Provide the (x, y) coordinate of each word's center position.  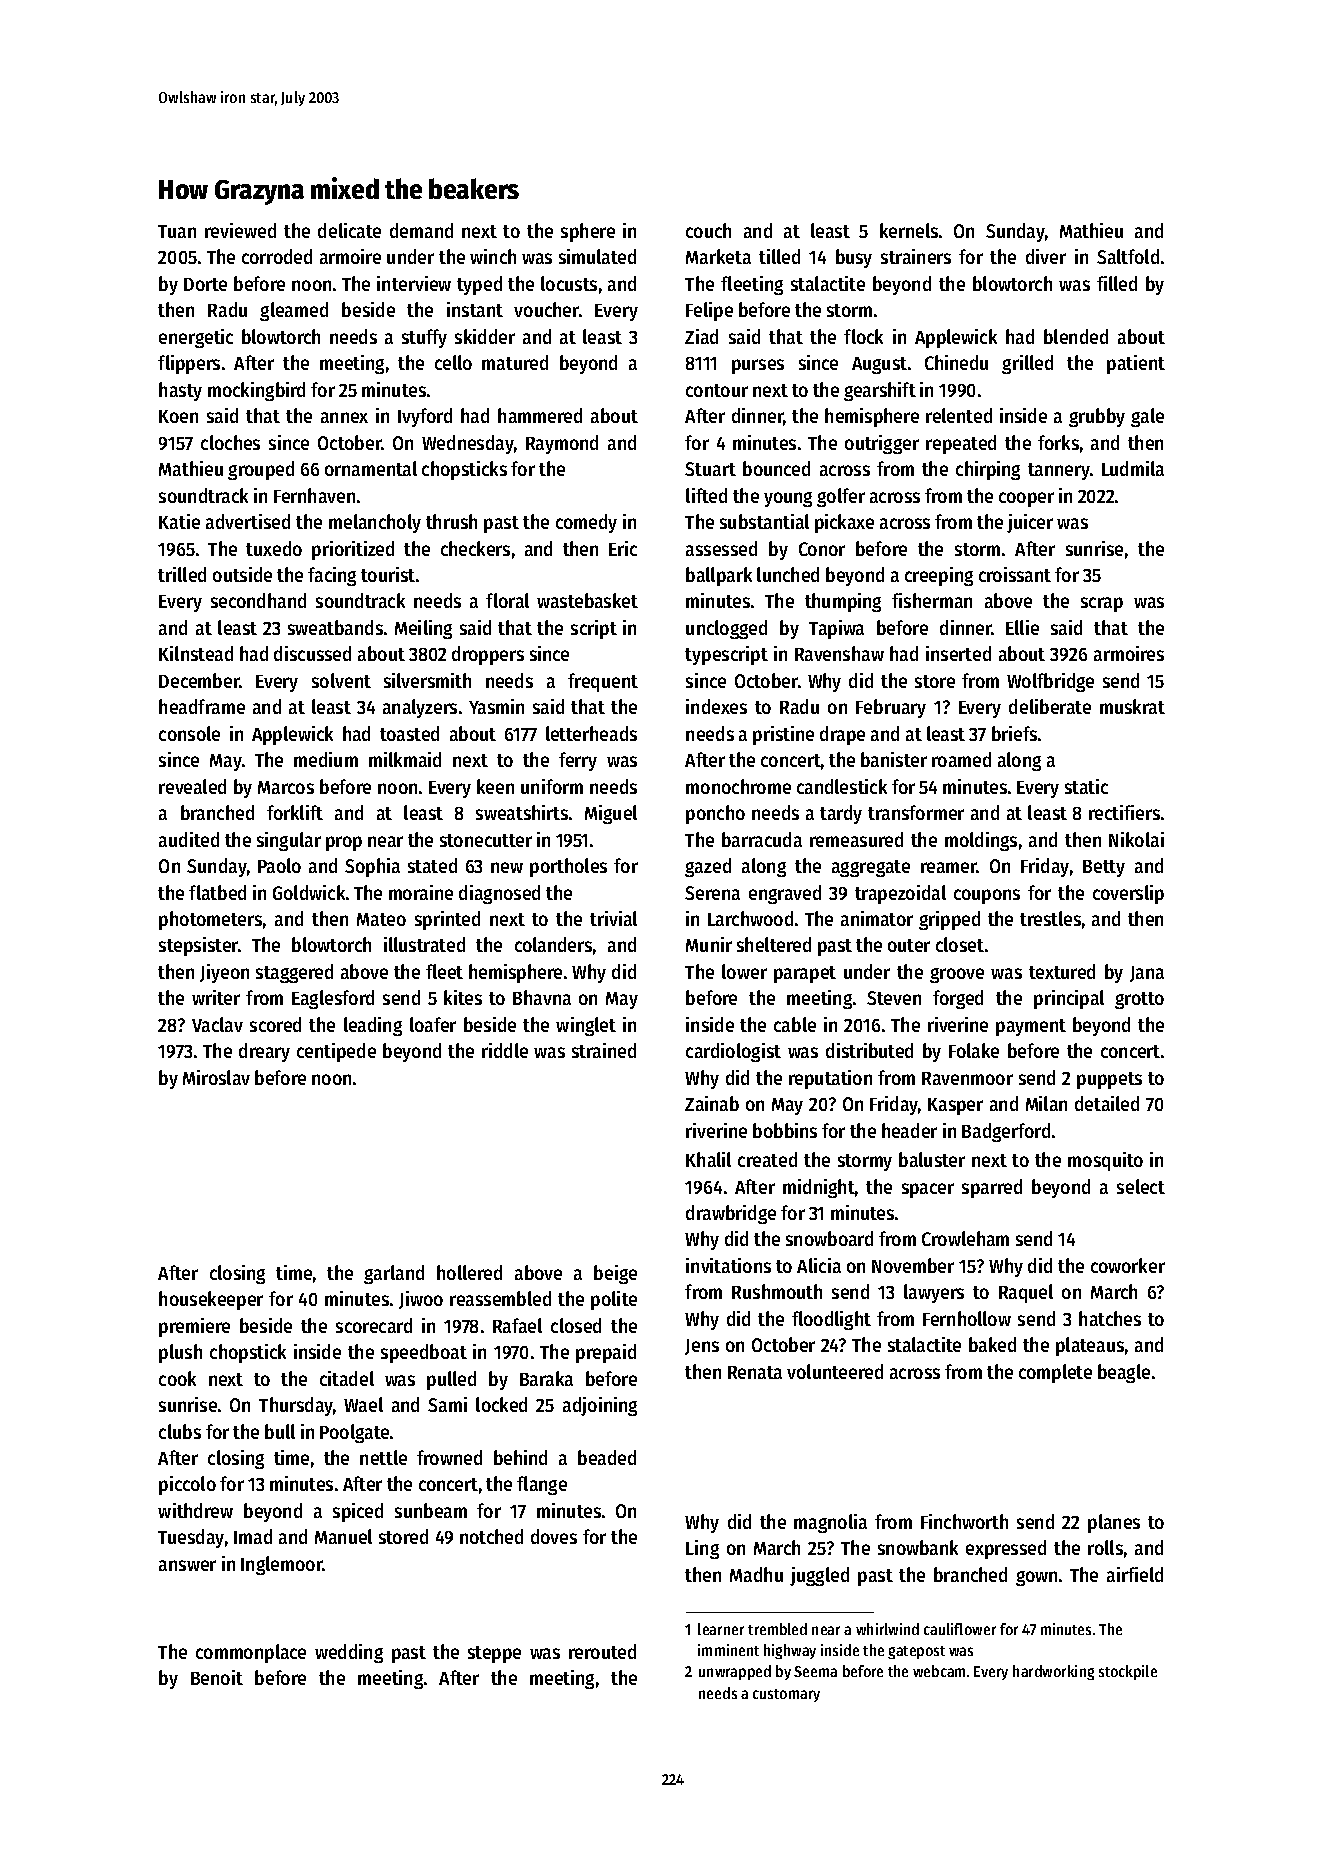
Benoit (217, 1677)
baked (992, 1344)
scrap (1102, 604)
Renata (755, 1372)
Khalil (708, 1159)
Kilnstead (196, 653)
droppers (488, 655)
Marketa (718, 256)
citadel (347, 1378)
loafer (433, 1024)
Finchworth (964, 1521)
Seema (815, 1671)
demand (421, 230)
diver (1046, 256)
